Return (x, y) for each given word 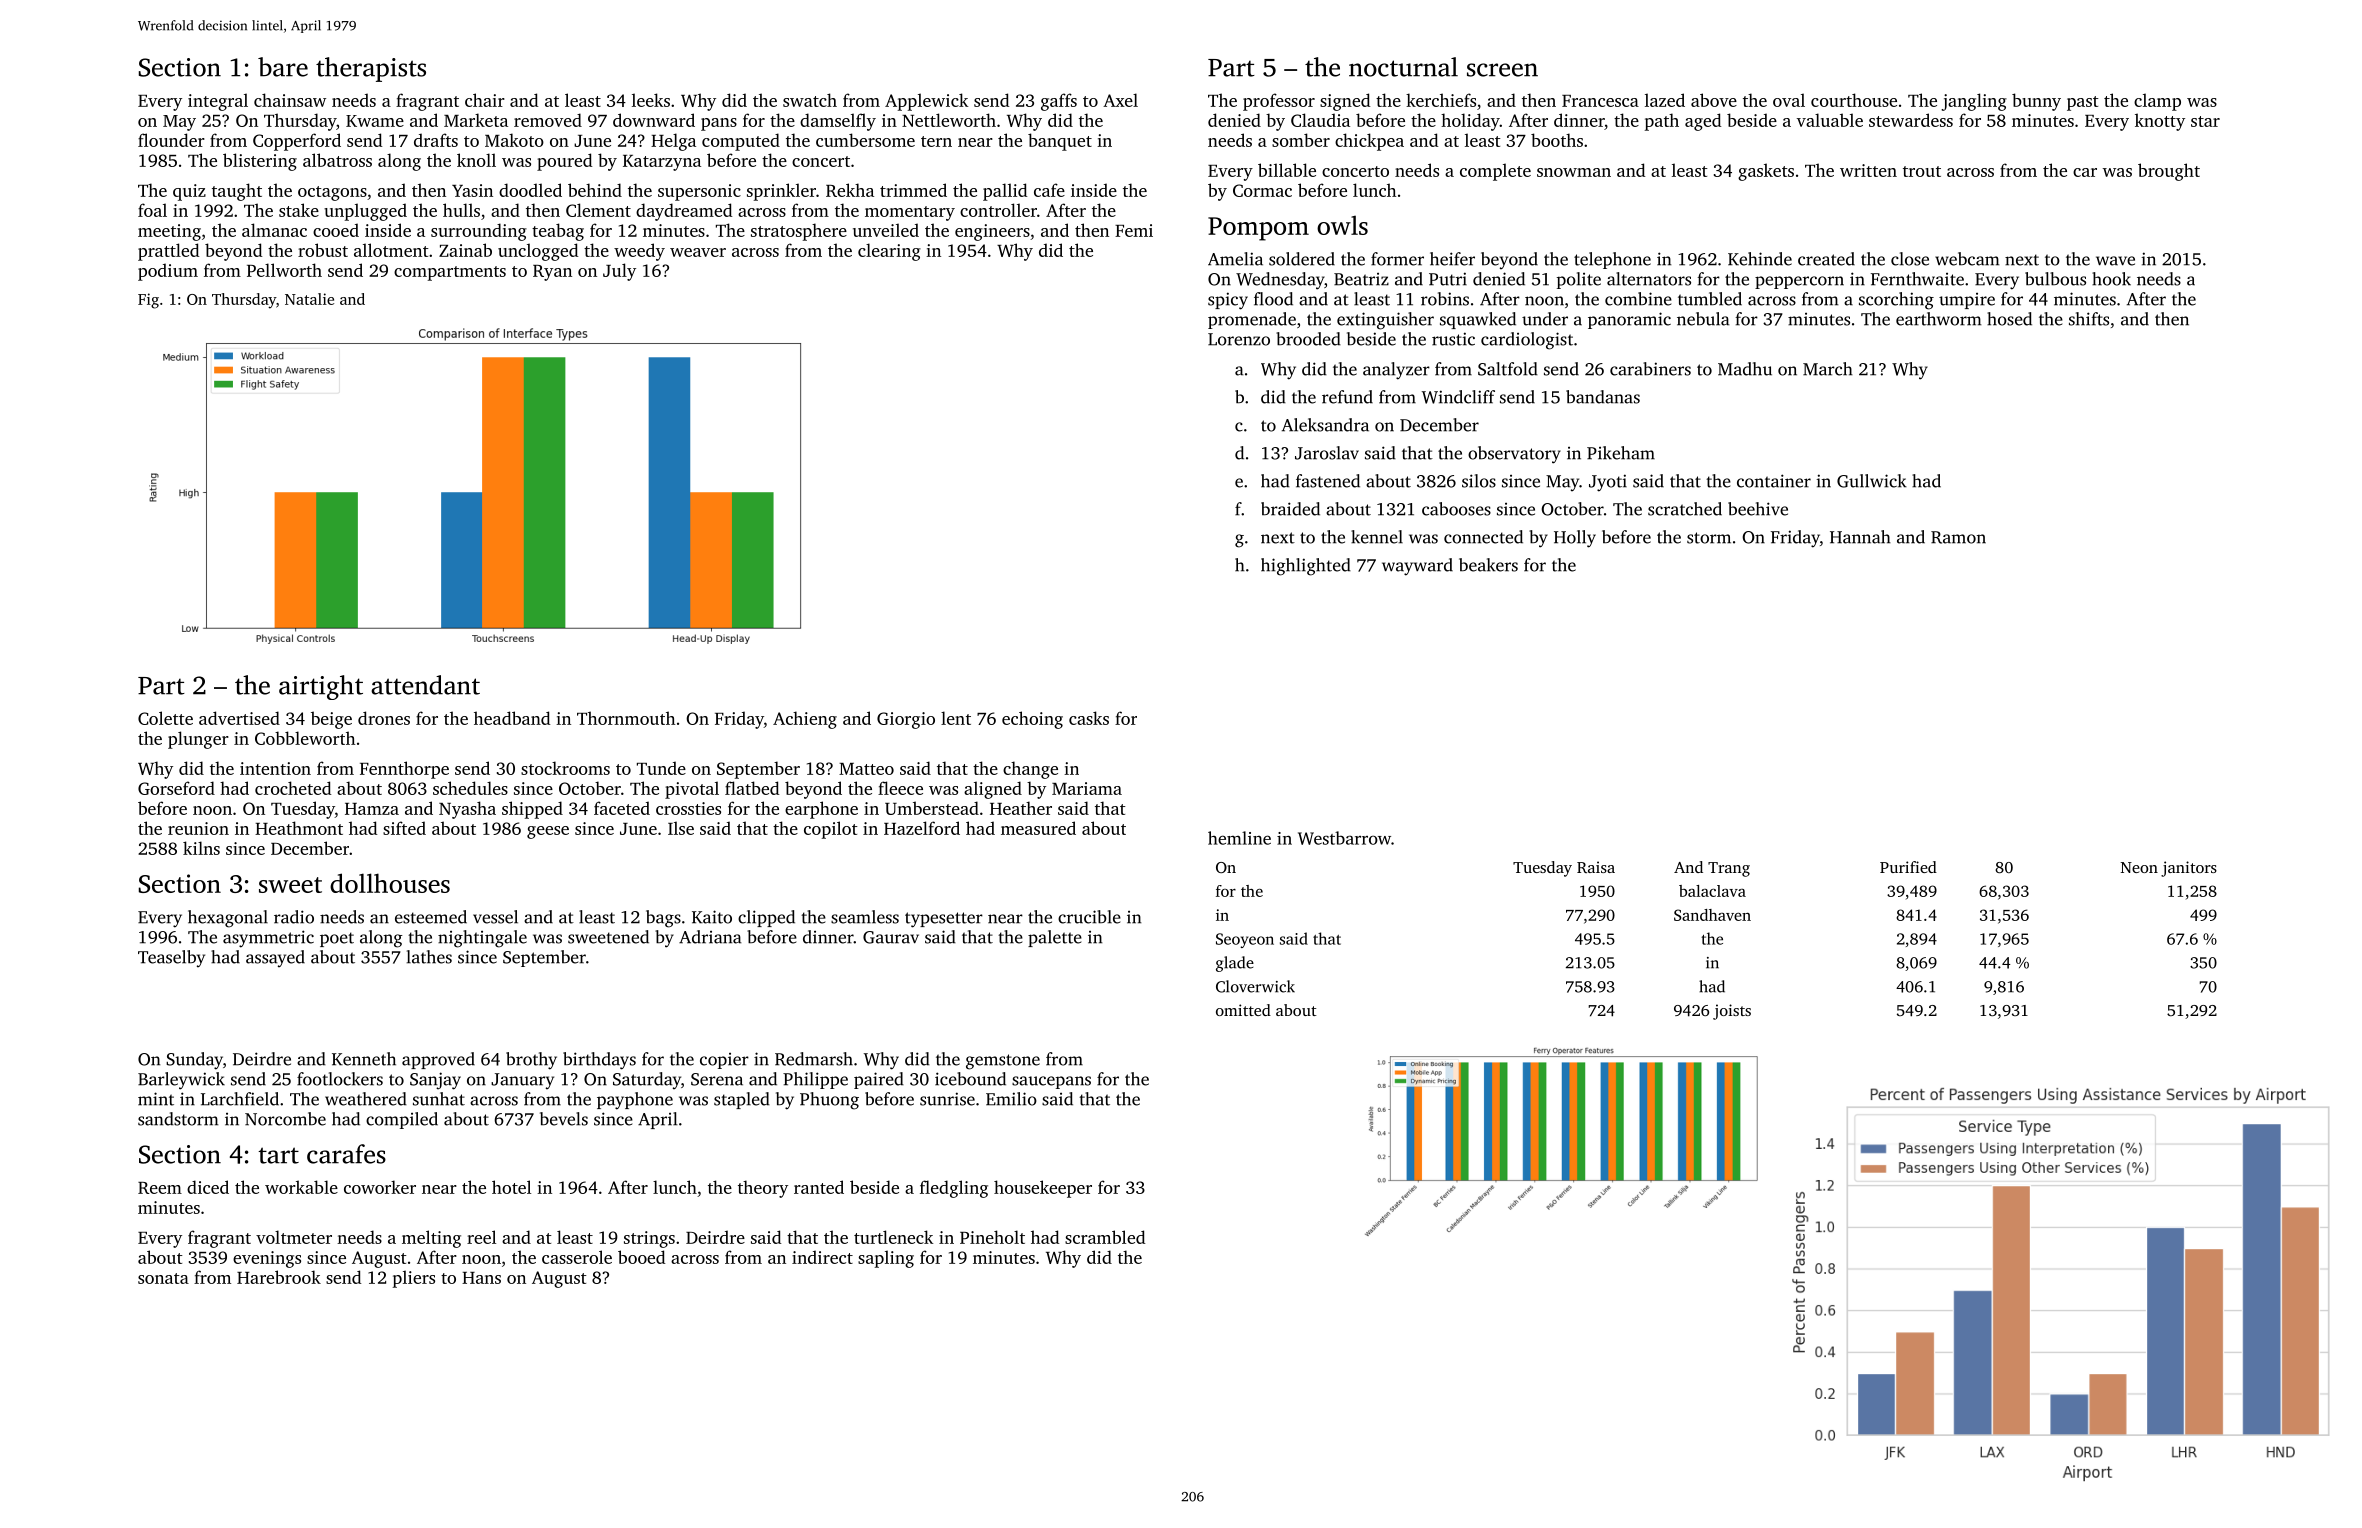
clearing (889, 252)
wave (2115, 261)
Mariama (1087, 788)
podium (168, 272)
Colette (165, 718)
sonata (163, 1278)
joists (1732, 1012)
